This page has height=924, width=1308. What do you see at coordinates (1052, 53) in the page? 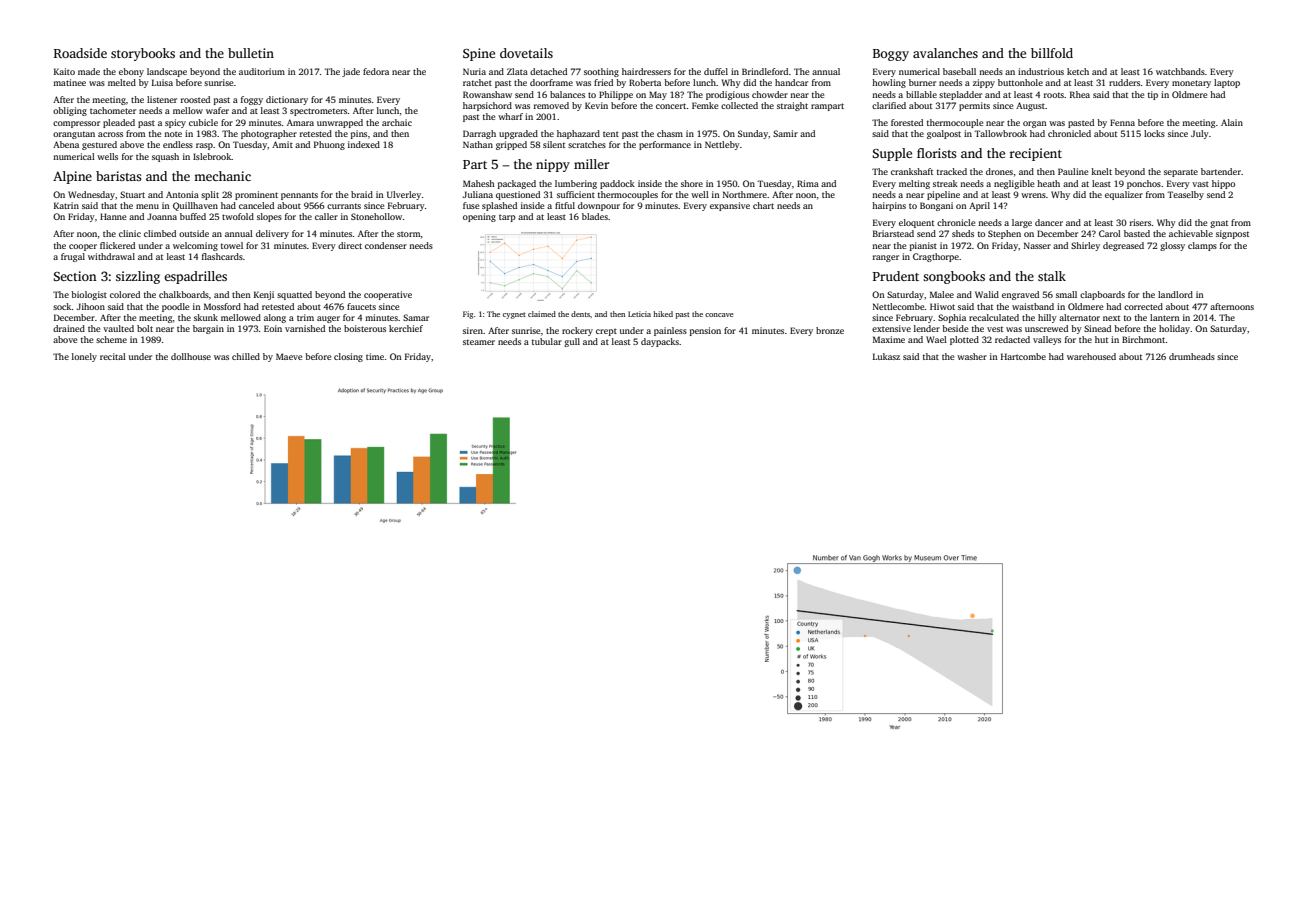
I see `billfold` at bounding box center [1052, 53].
